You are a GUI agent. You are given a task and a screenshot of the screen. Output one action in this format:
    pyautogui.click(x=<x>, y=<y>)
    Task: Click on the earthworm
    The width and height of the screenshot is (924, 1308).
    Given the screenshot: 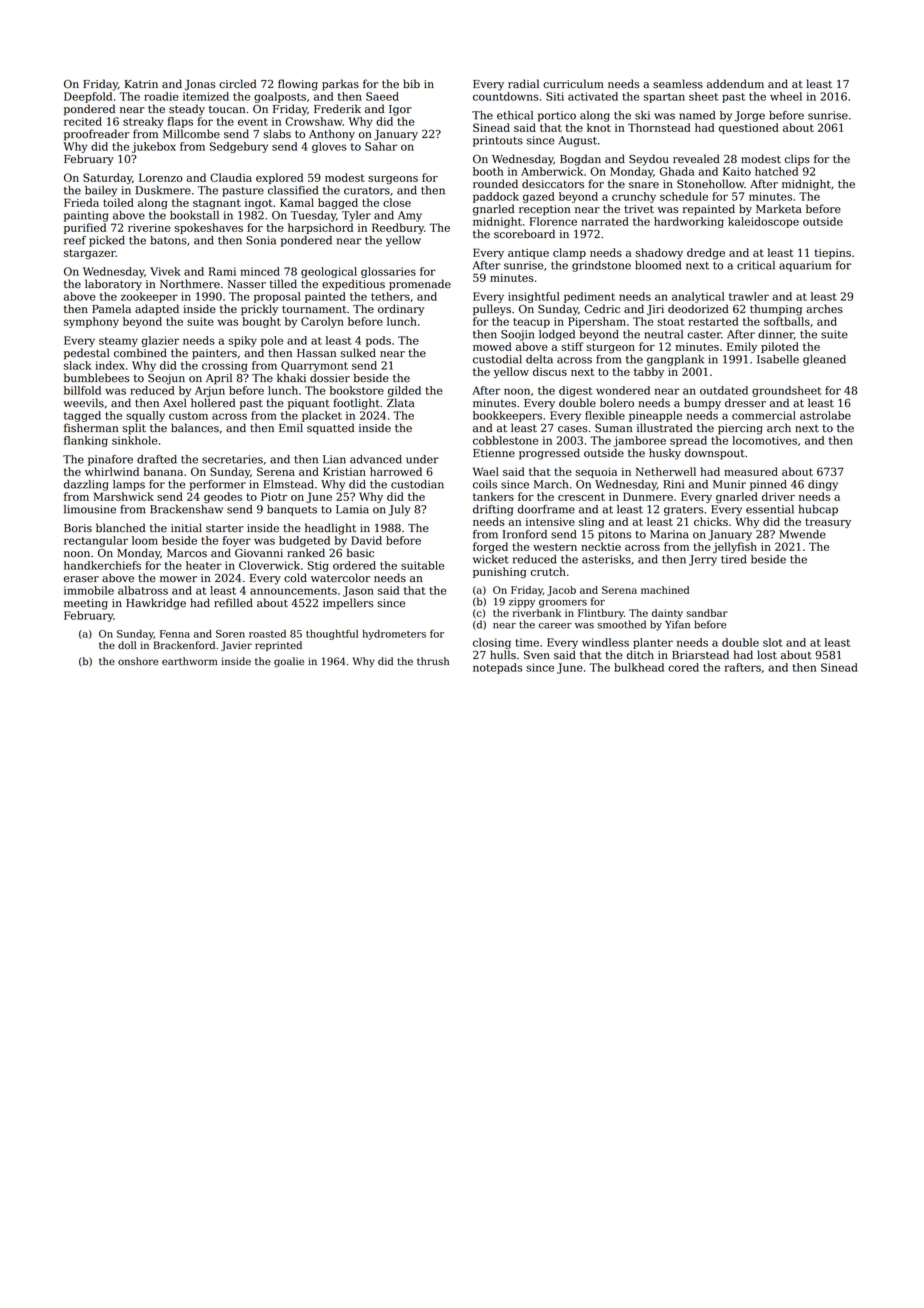 What is the action you would take?
    pyautogui.click(x=190, y=661)
